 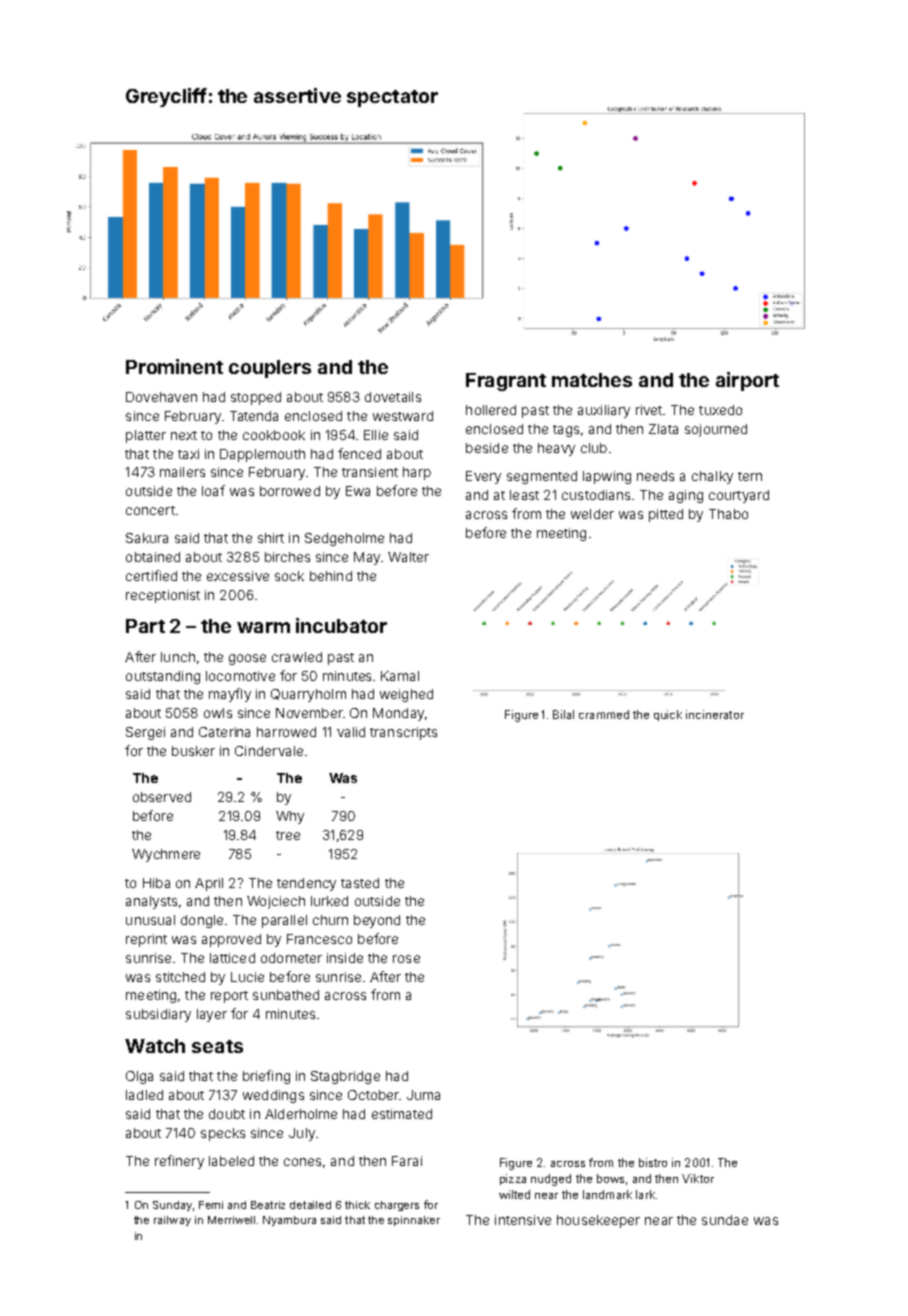 I want to click on inside, so click(x=345, y=958).
